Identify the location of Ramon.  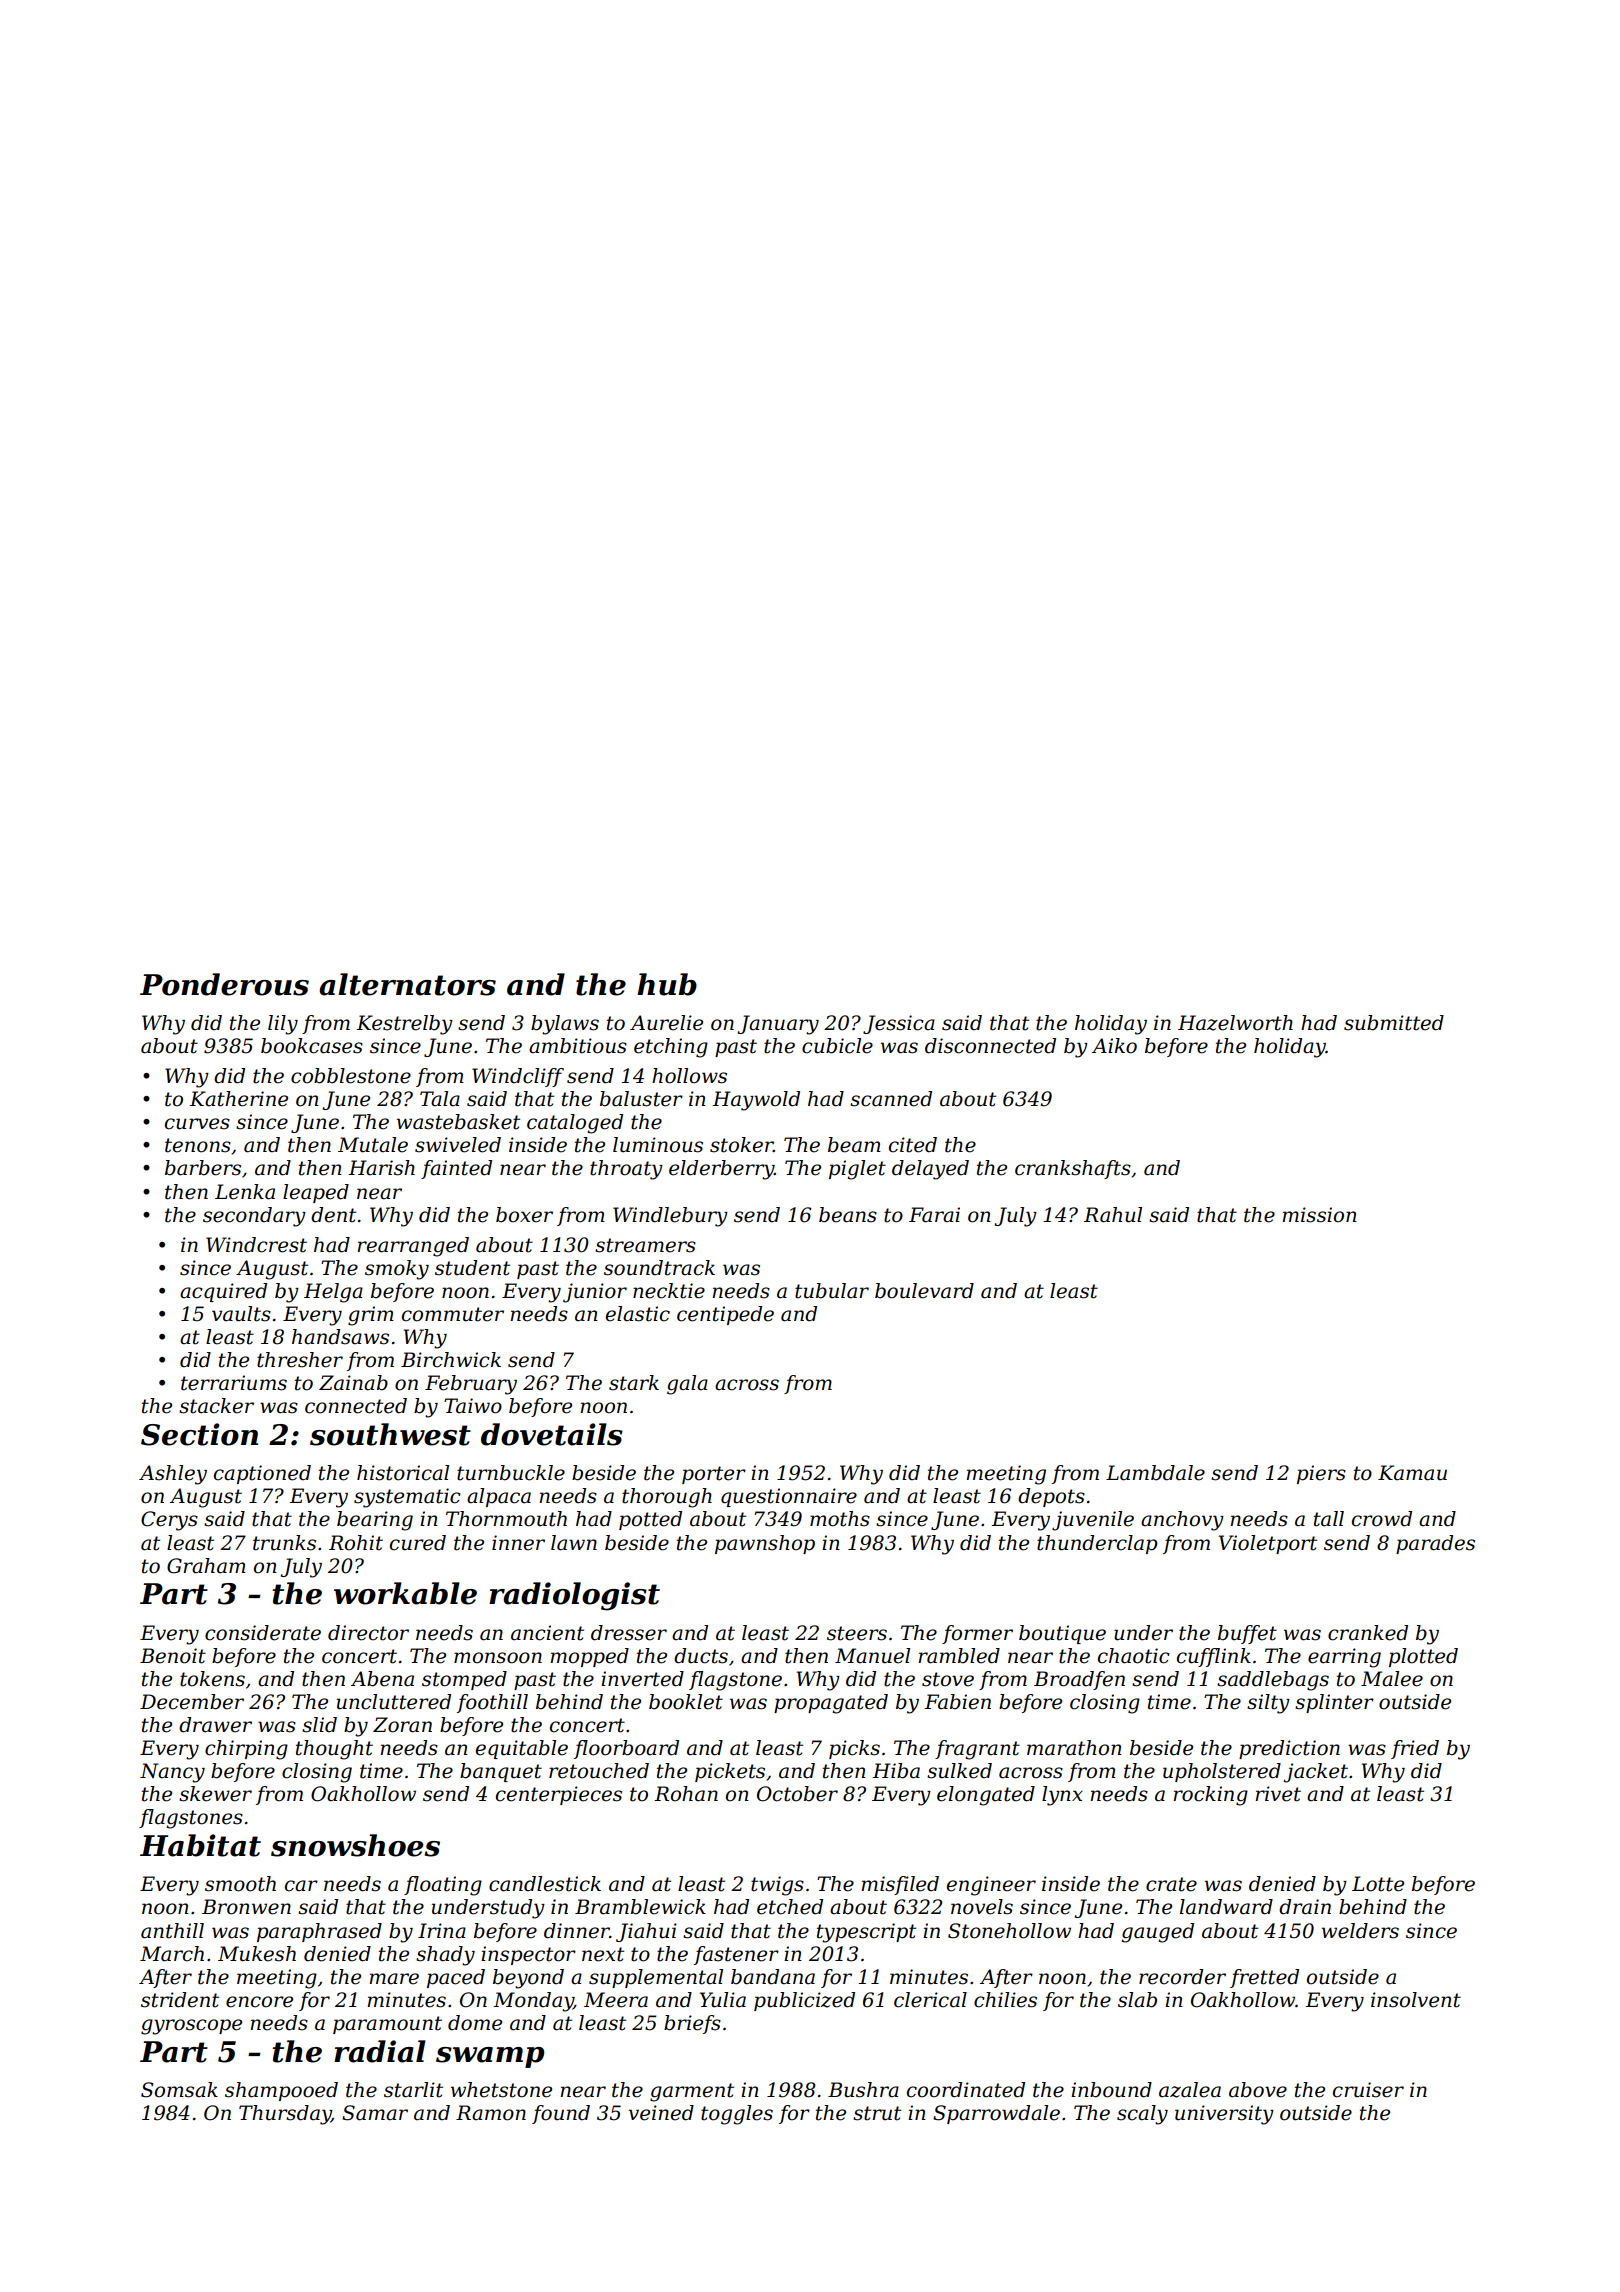
(491, 2113).
